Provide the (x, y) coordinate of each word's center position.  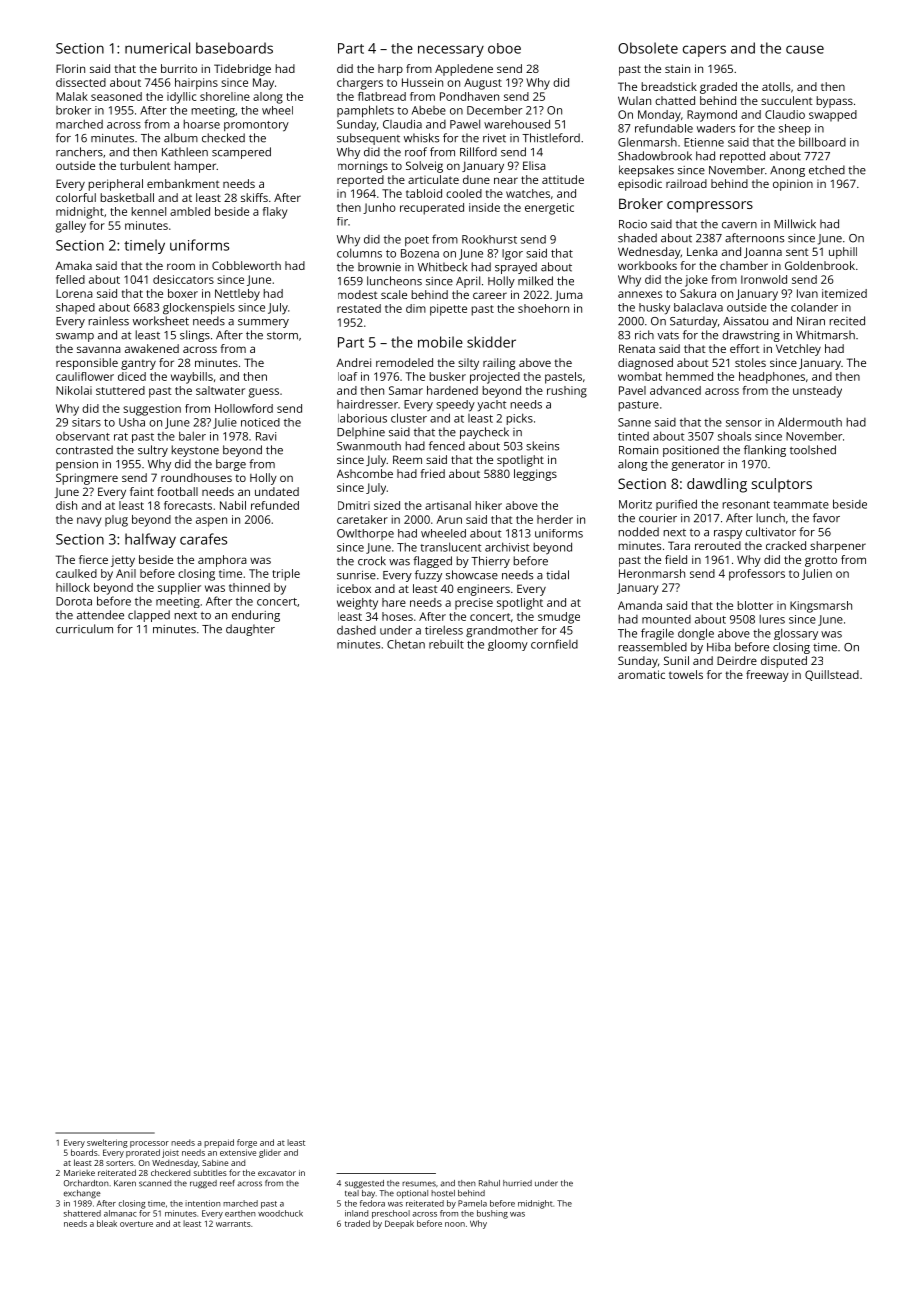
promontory (256, 126)
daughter (250, 630)
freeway (767, 676)
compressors (710, 207)
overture (136, 1224)
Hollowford (244, 408)
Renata (637, 348)
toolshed (813, 450)
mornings (363, 167)
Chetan (406, 644)
